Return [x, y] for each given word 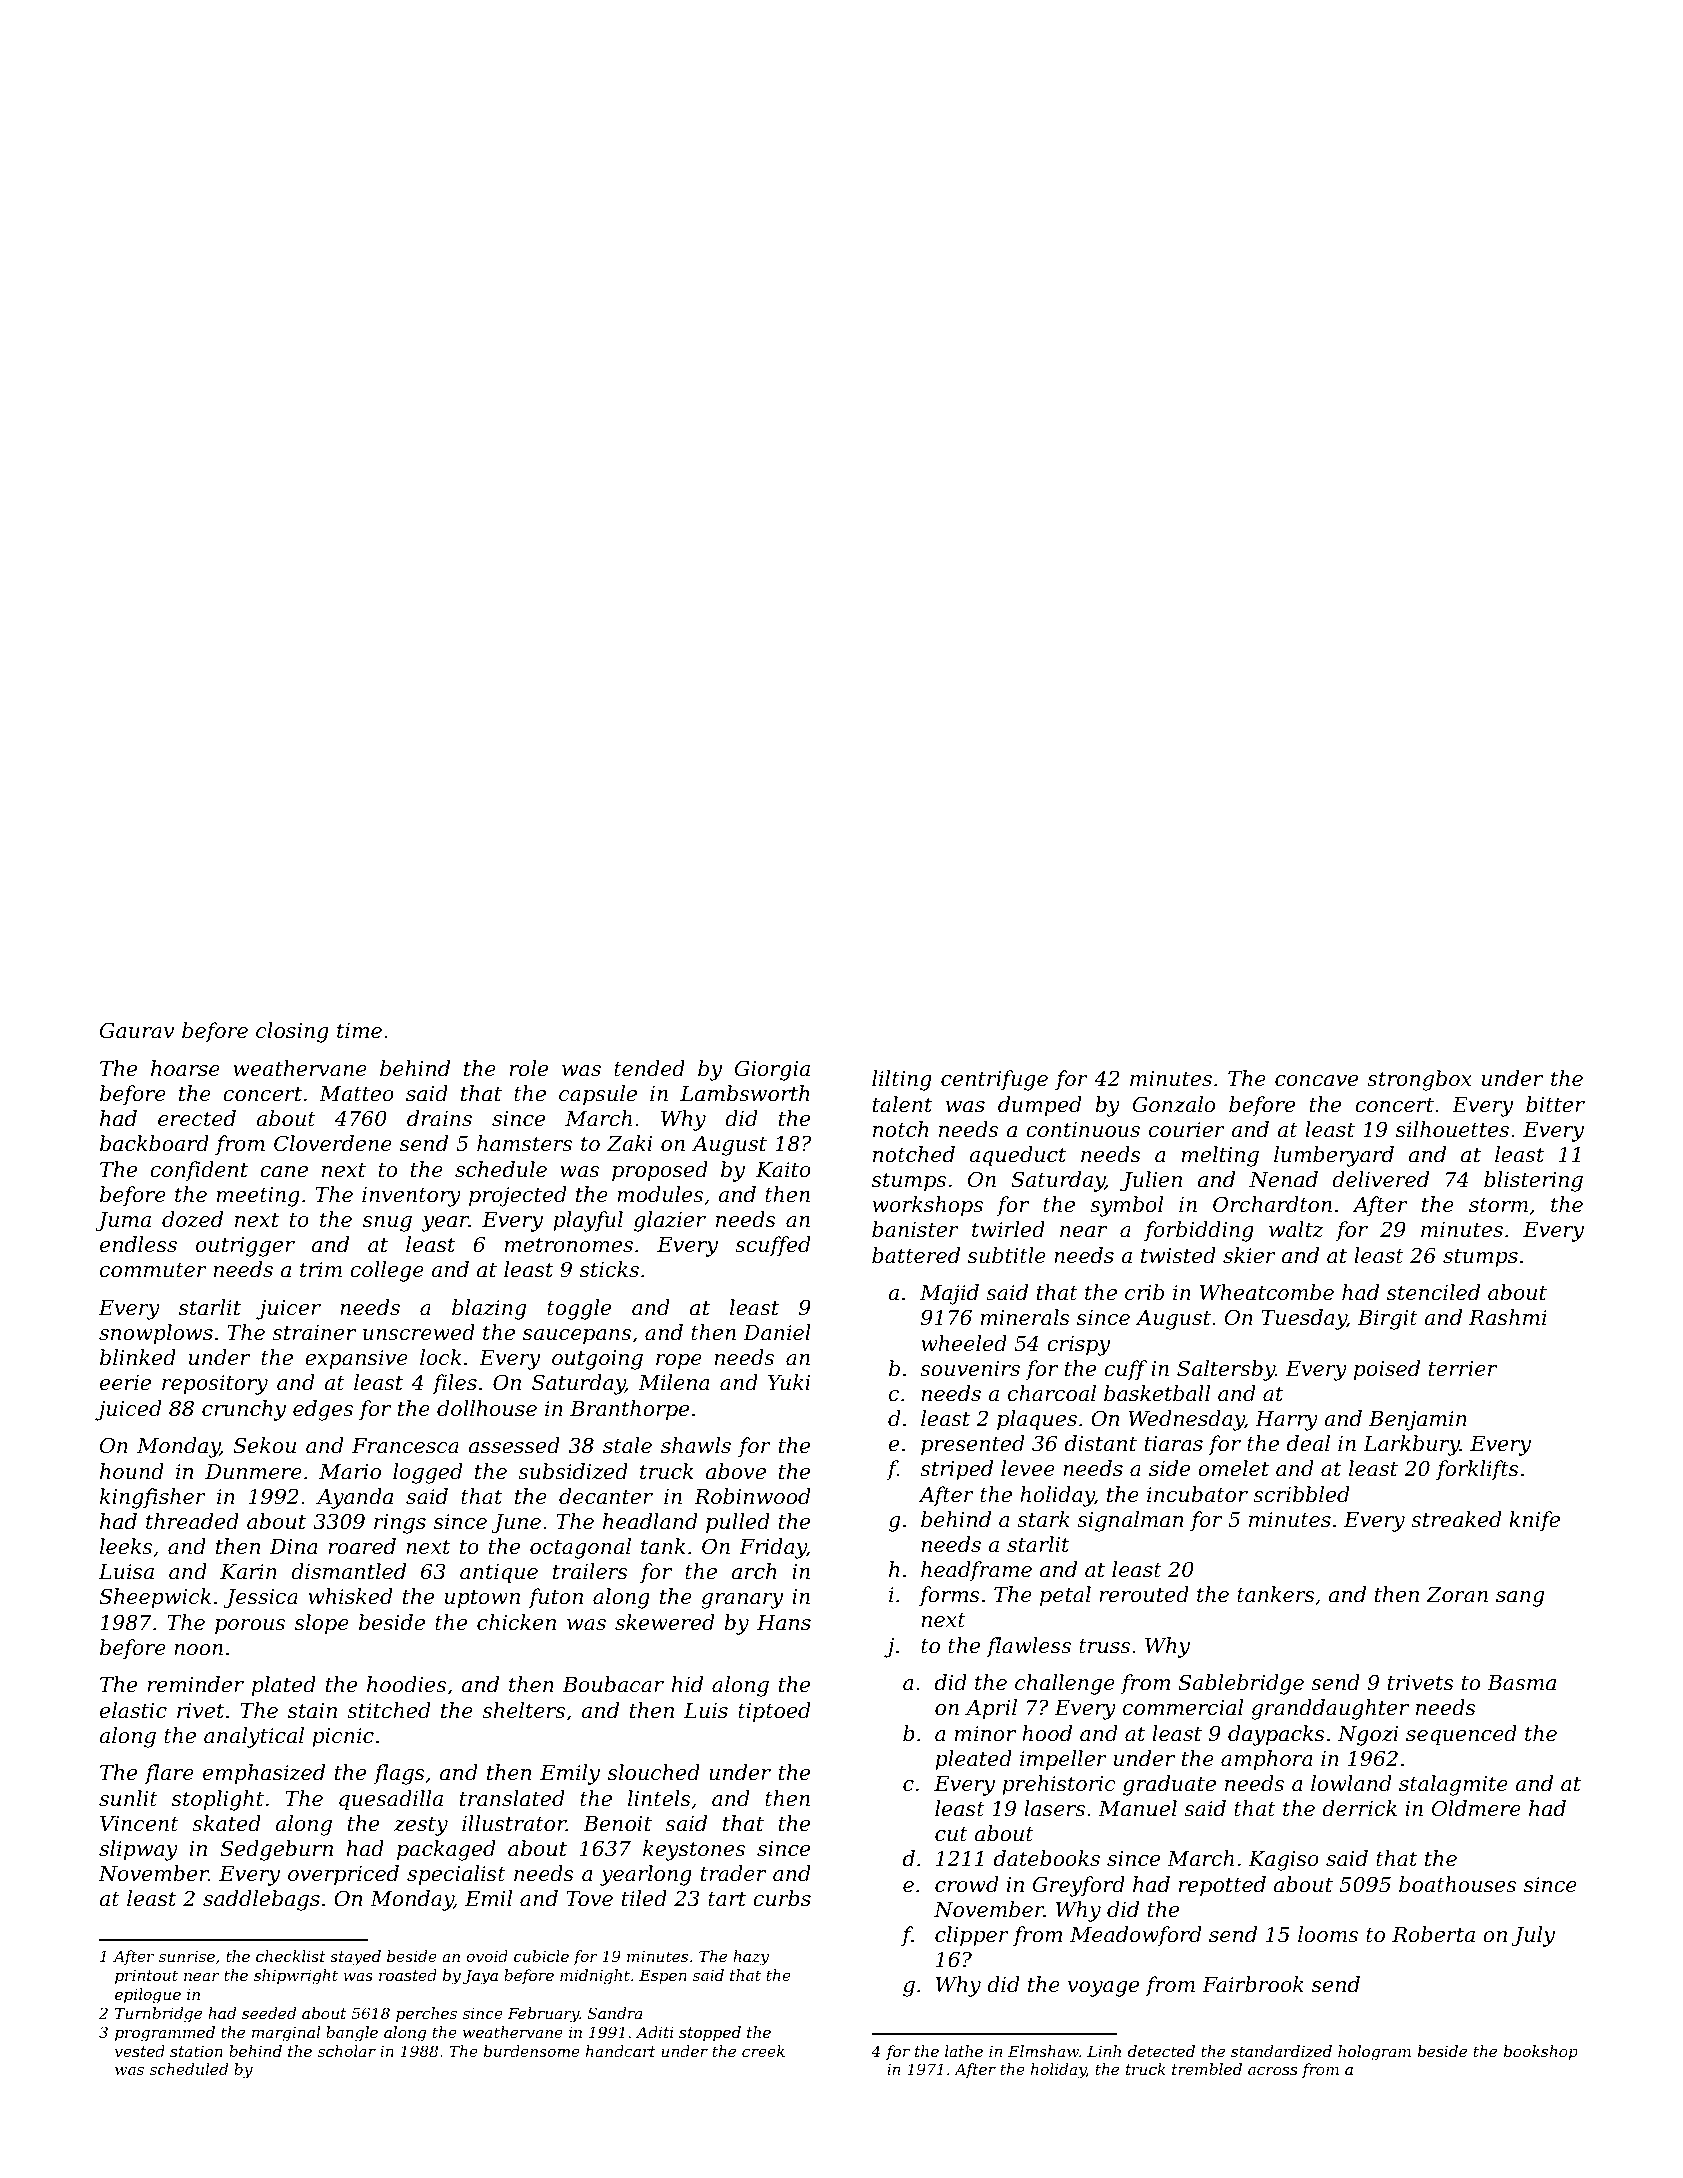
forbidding [1199, 1231]
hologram [1374, 2053]
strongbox [1419, 1080]
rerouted [1144, 1594]
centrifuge [994, 1080]
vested [140, 2051]
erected [197, 1118]
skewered [664, 1622]
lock [440, 1357]
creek [763, 2051]
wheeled [964, 1343]
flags [399, 1774]
